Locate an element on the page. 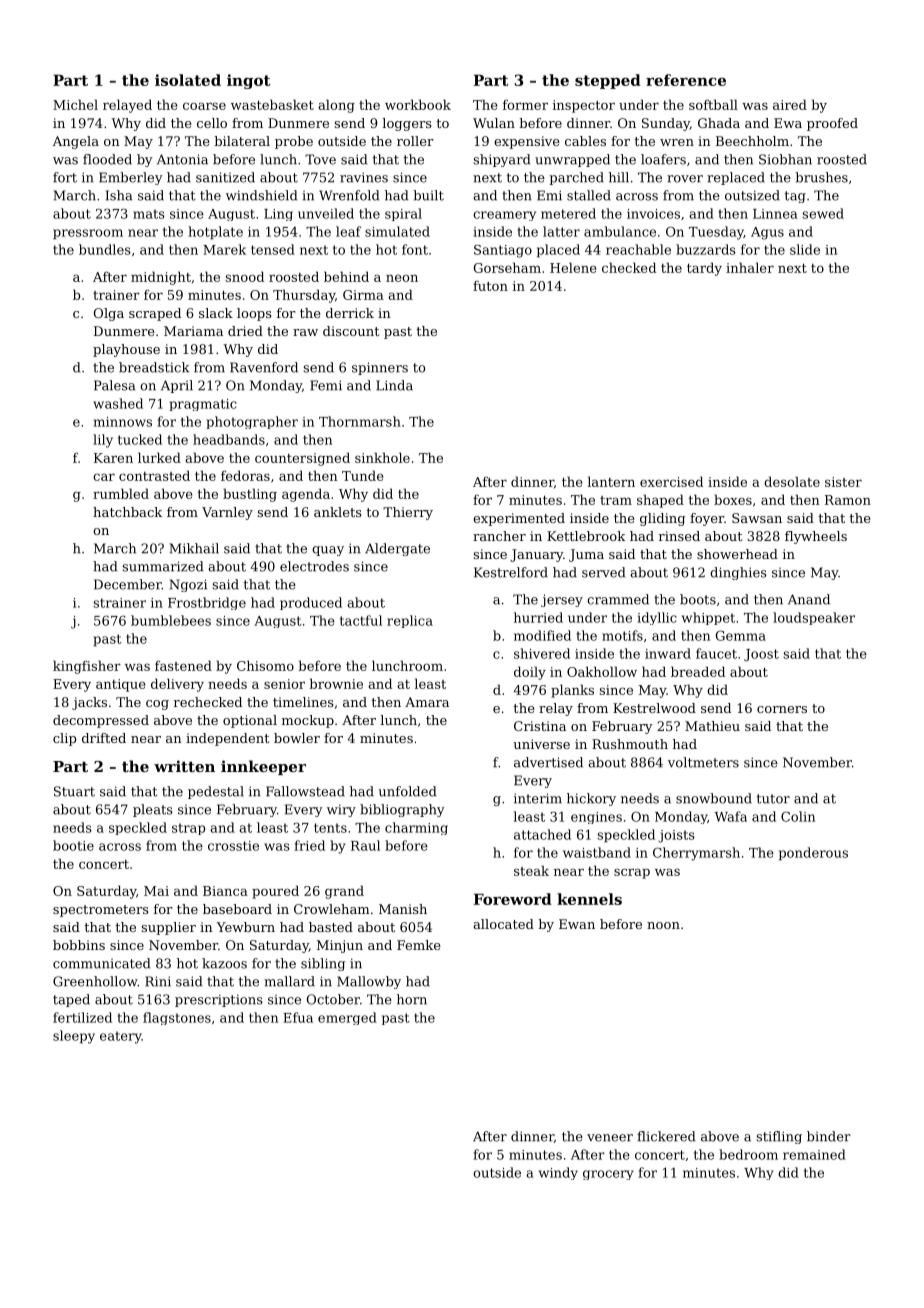  windy is located at coordinates (558, 1173).
